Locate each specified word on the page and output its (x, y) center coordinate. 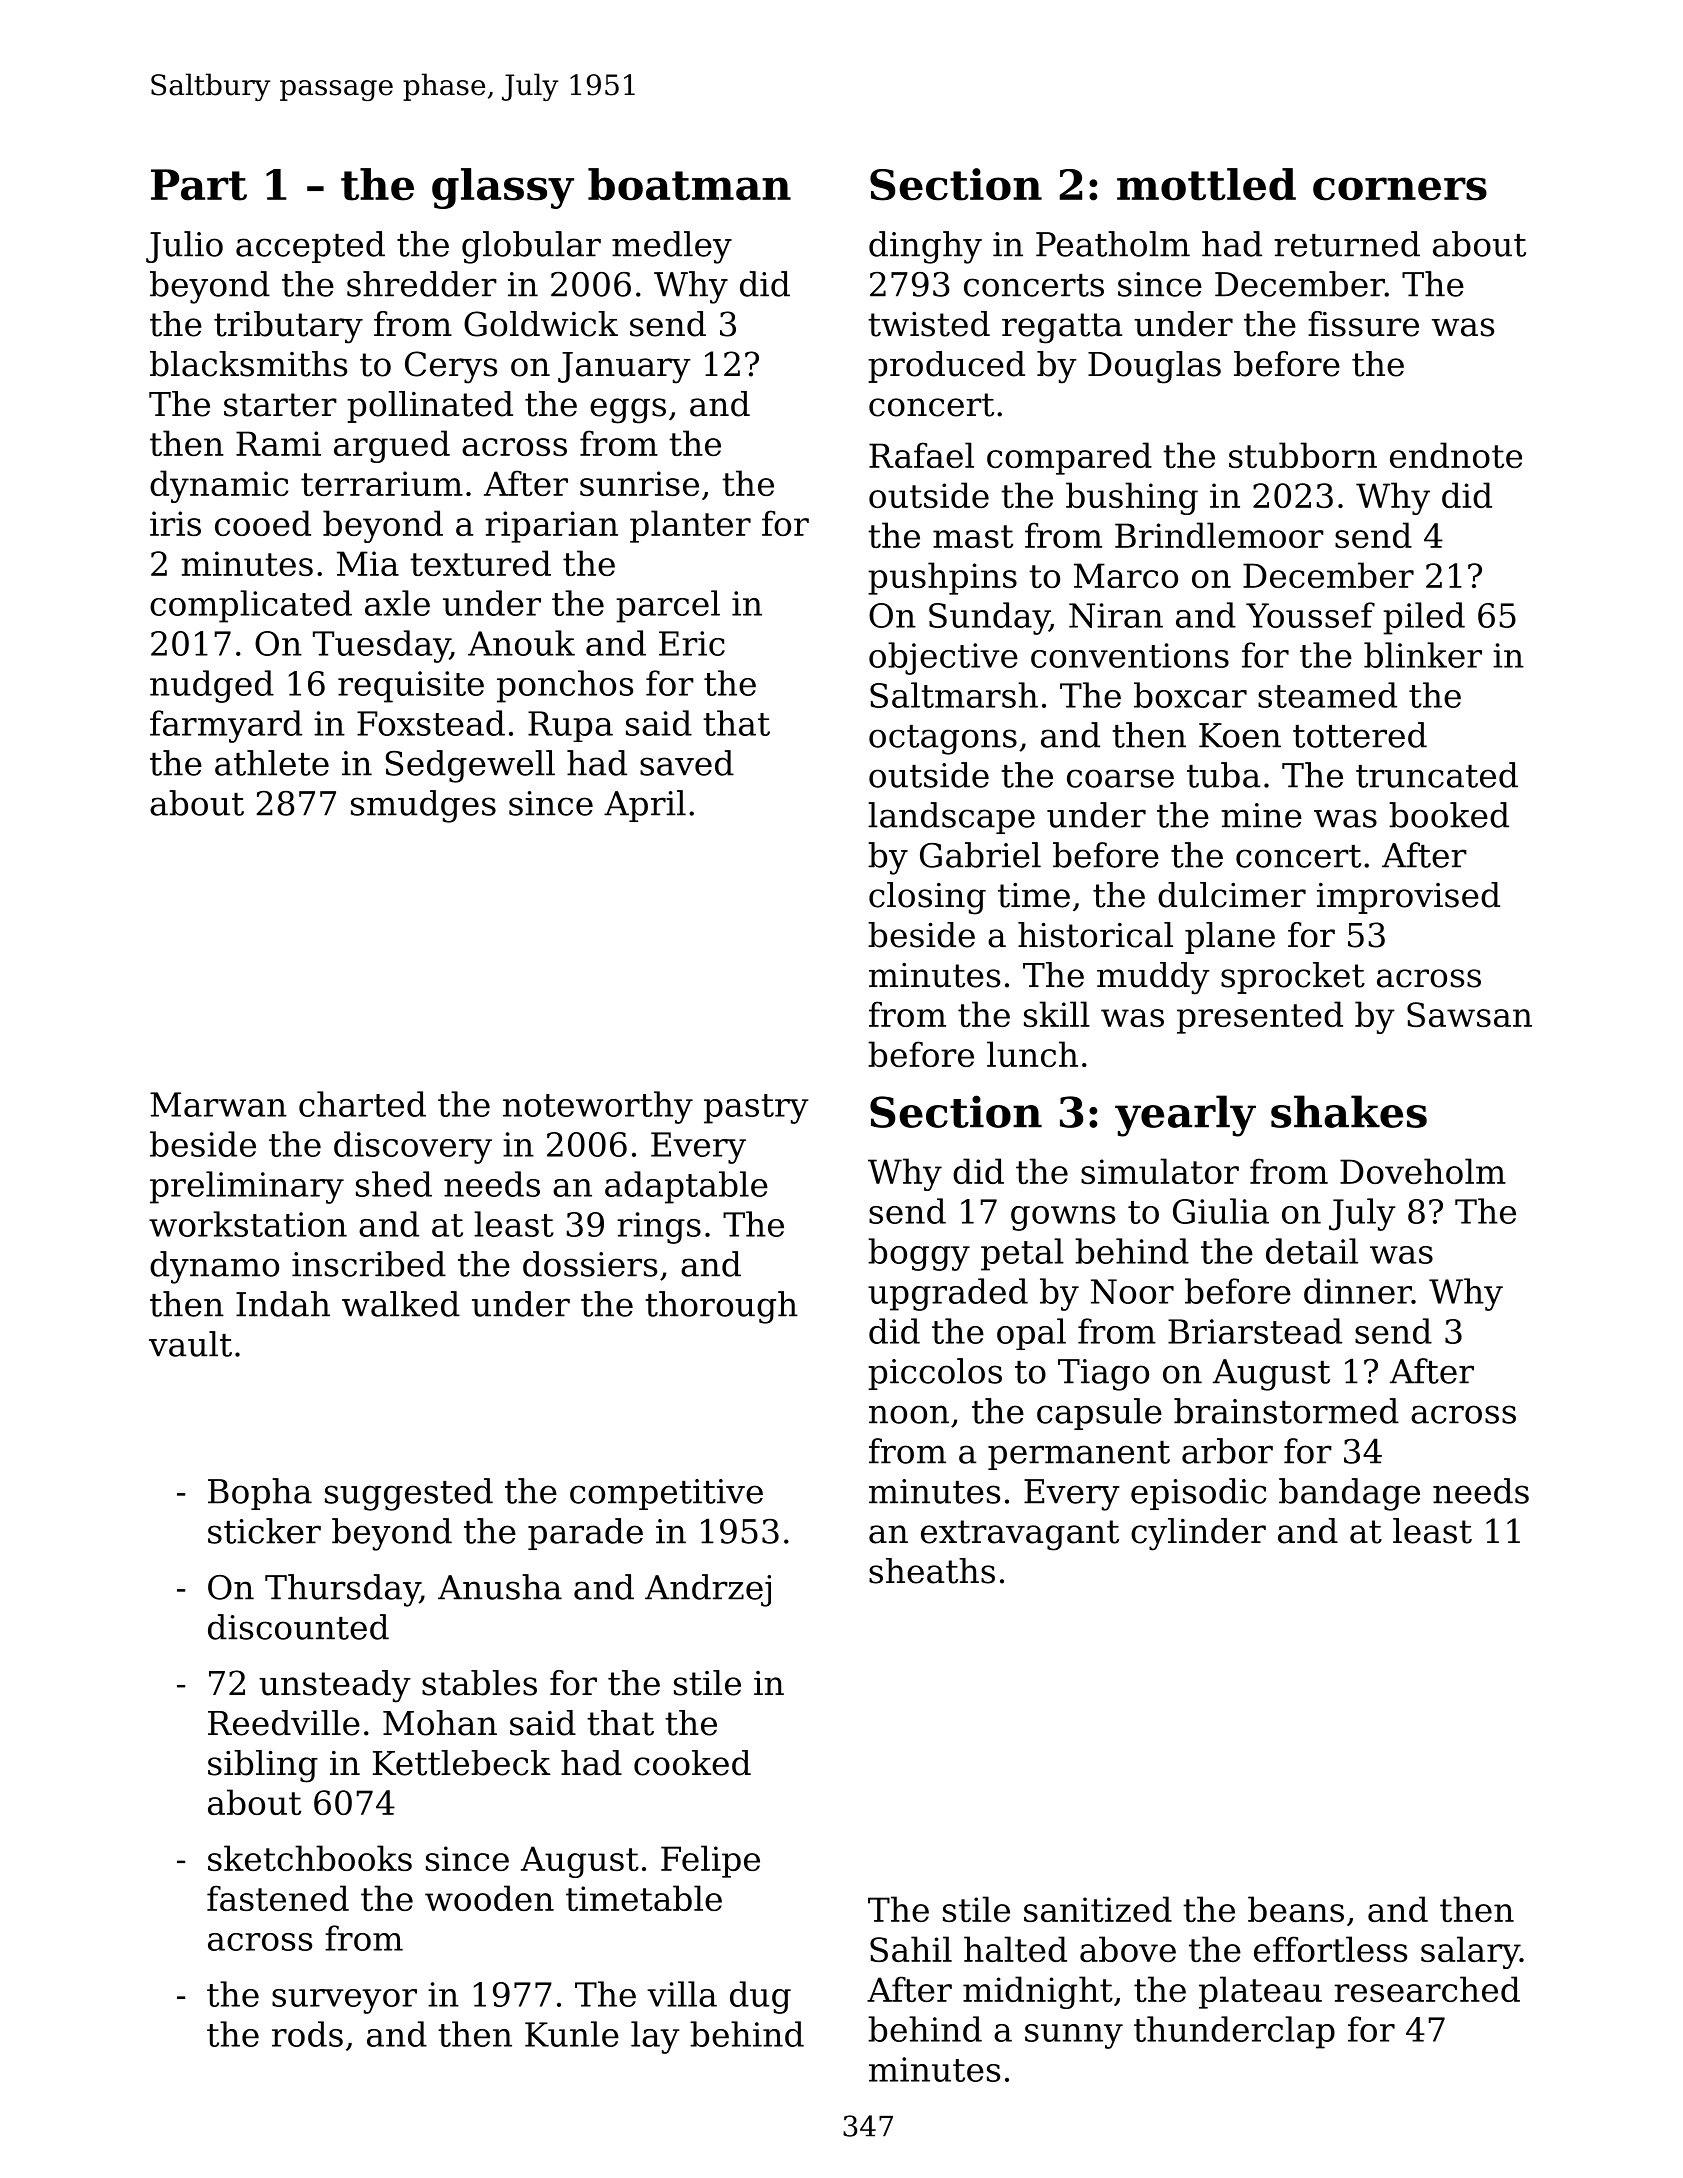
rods (307, 2034)
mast (973, 536)
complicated (251, 606)
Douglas (1154, 367)
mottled (1206, 184)
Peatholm (1113, 244)
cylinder (1198, 1534)
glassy (503, 188)
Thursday (342, 1590)
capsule (1099, 1414)
